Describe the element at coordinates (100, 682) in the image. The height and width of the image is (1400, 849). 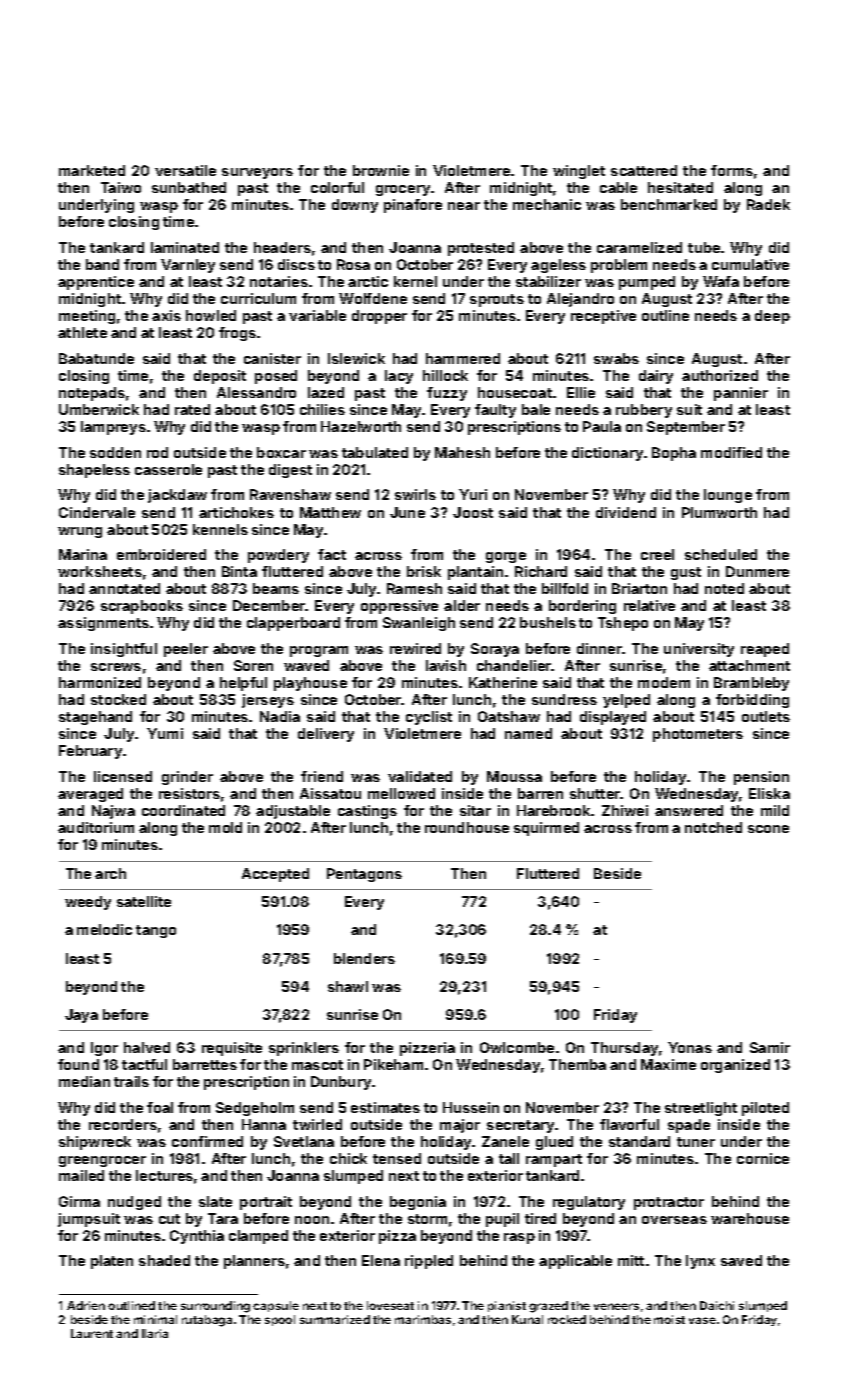
I see `harmonized` at that location.
